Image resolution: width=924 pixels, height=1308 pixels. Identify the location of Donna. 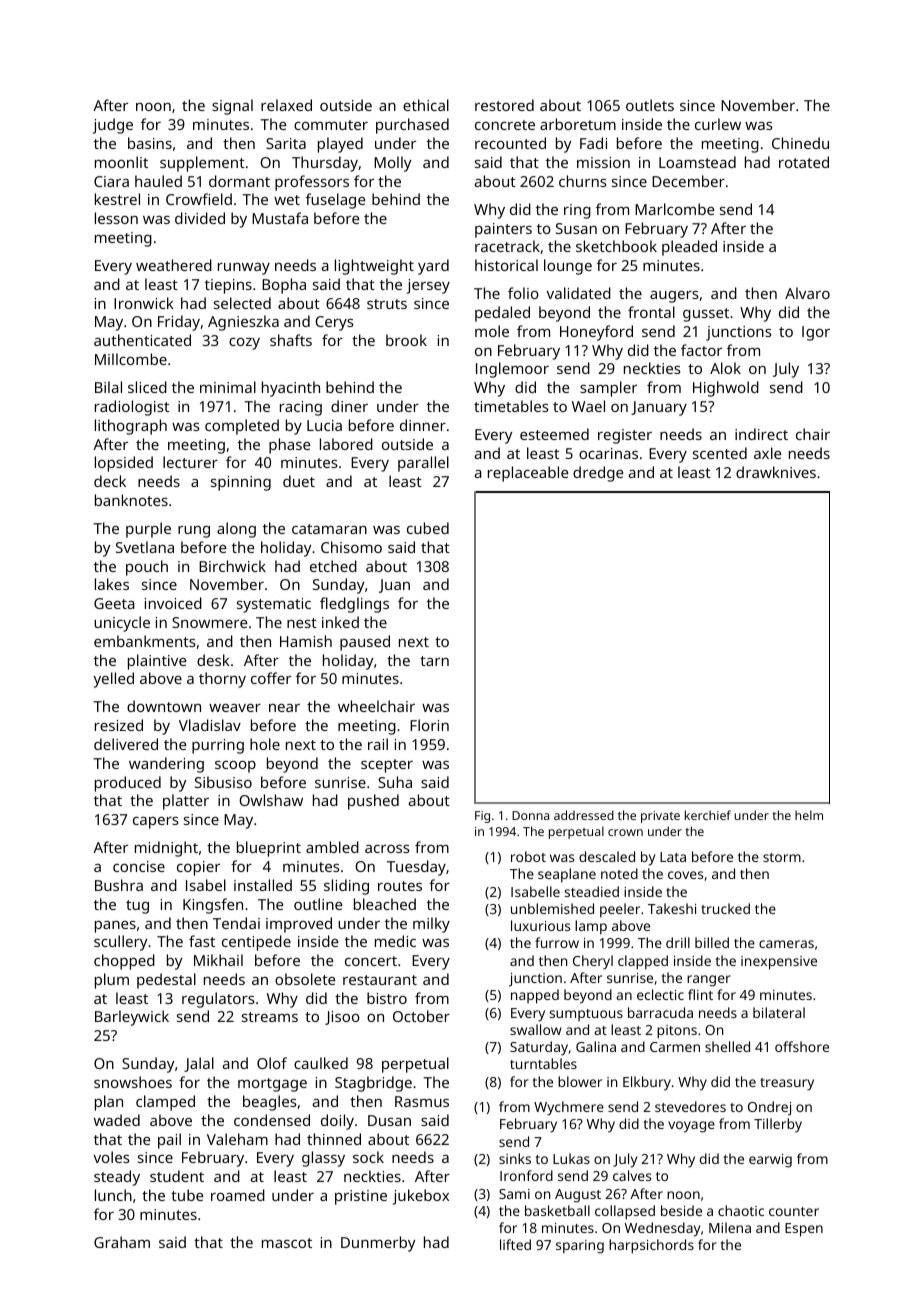
(530, 815).
